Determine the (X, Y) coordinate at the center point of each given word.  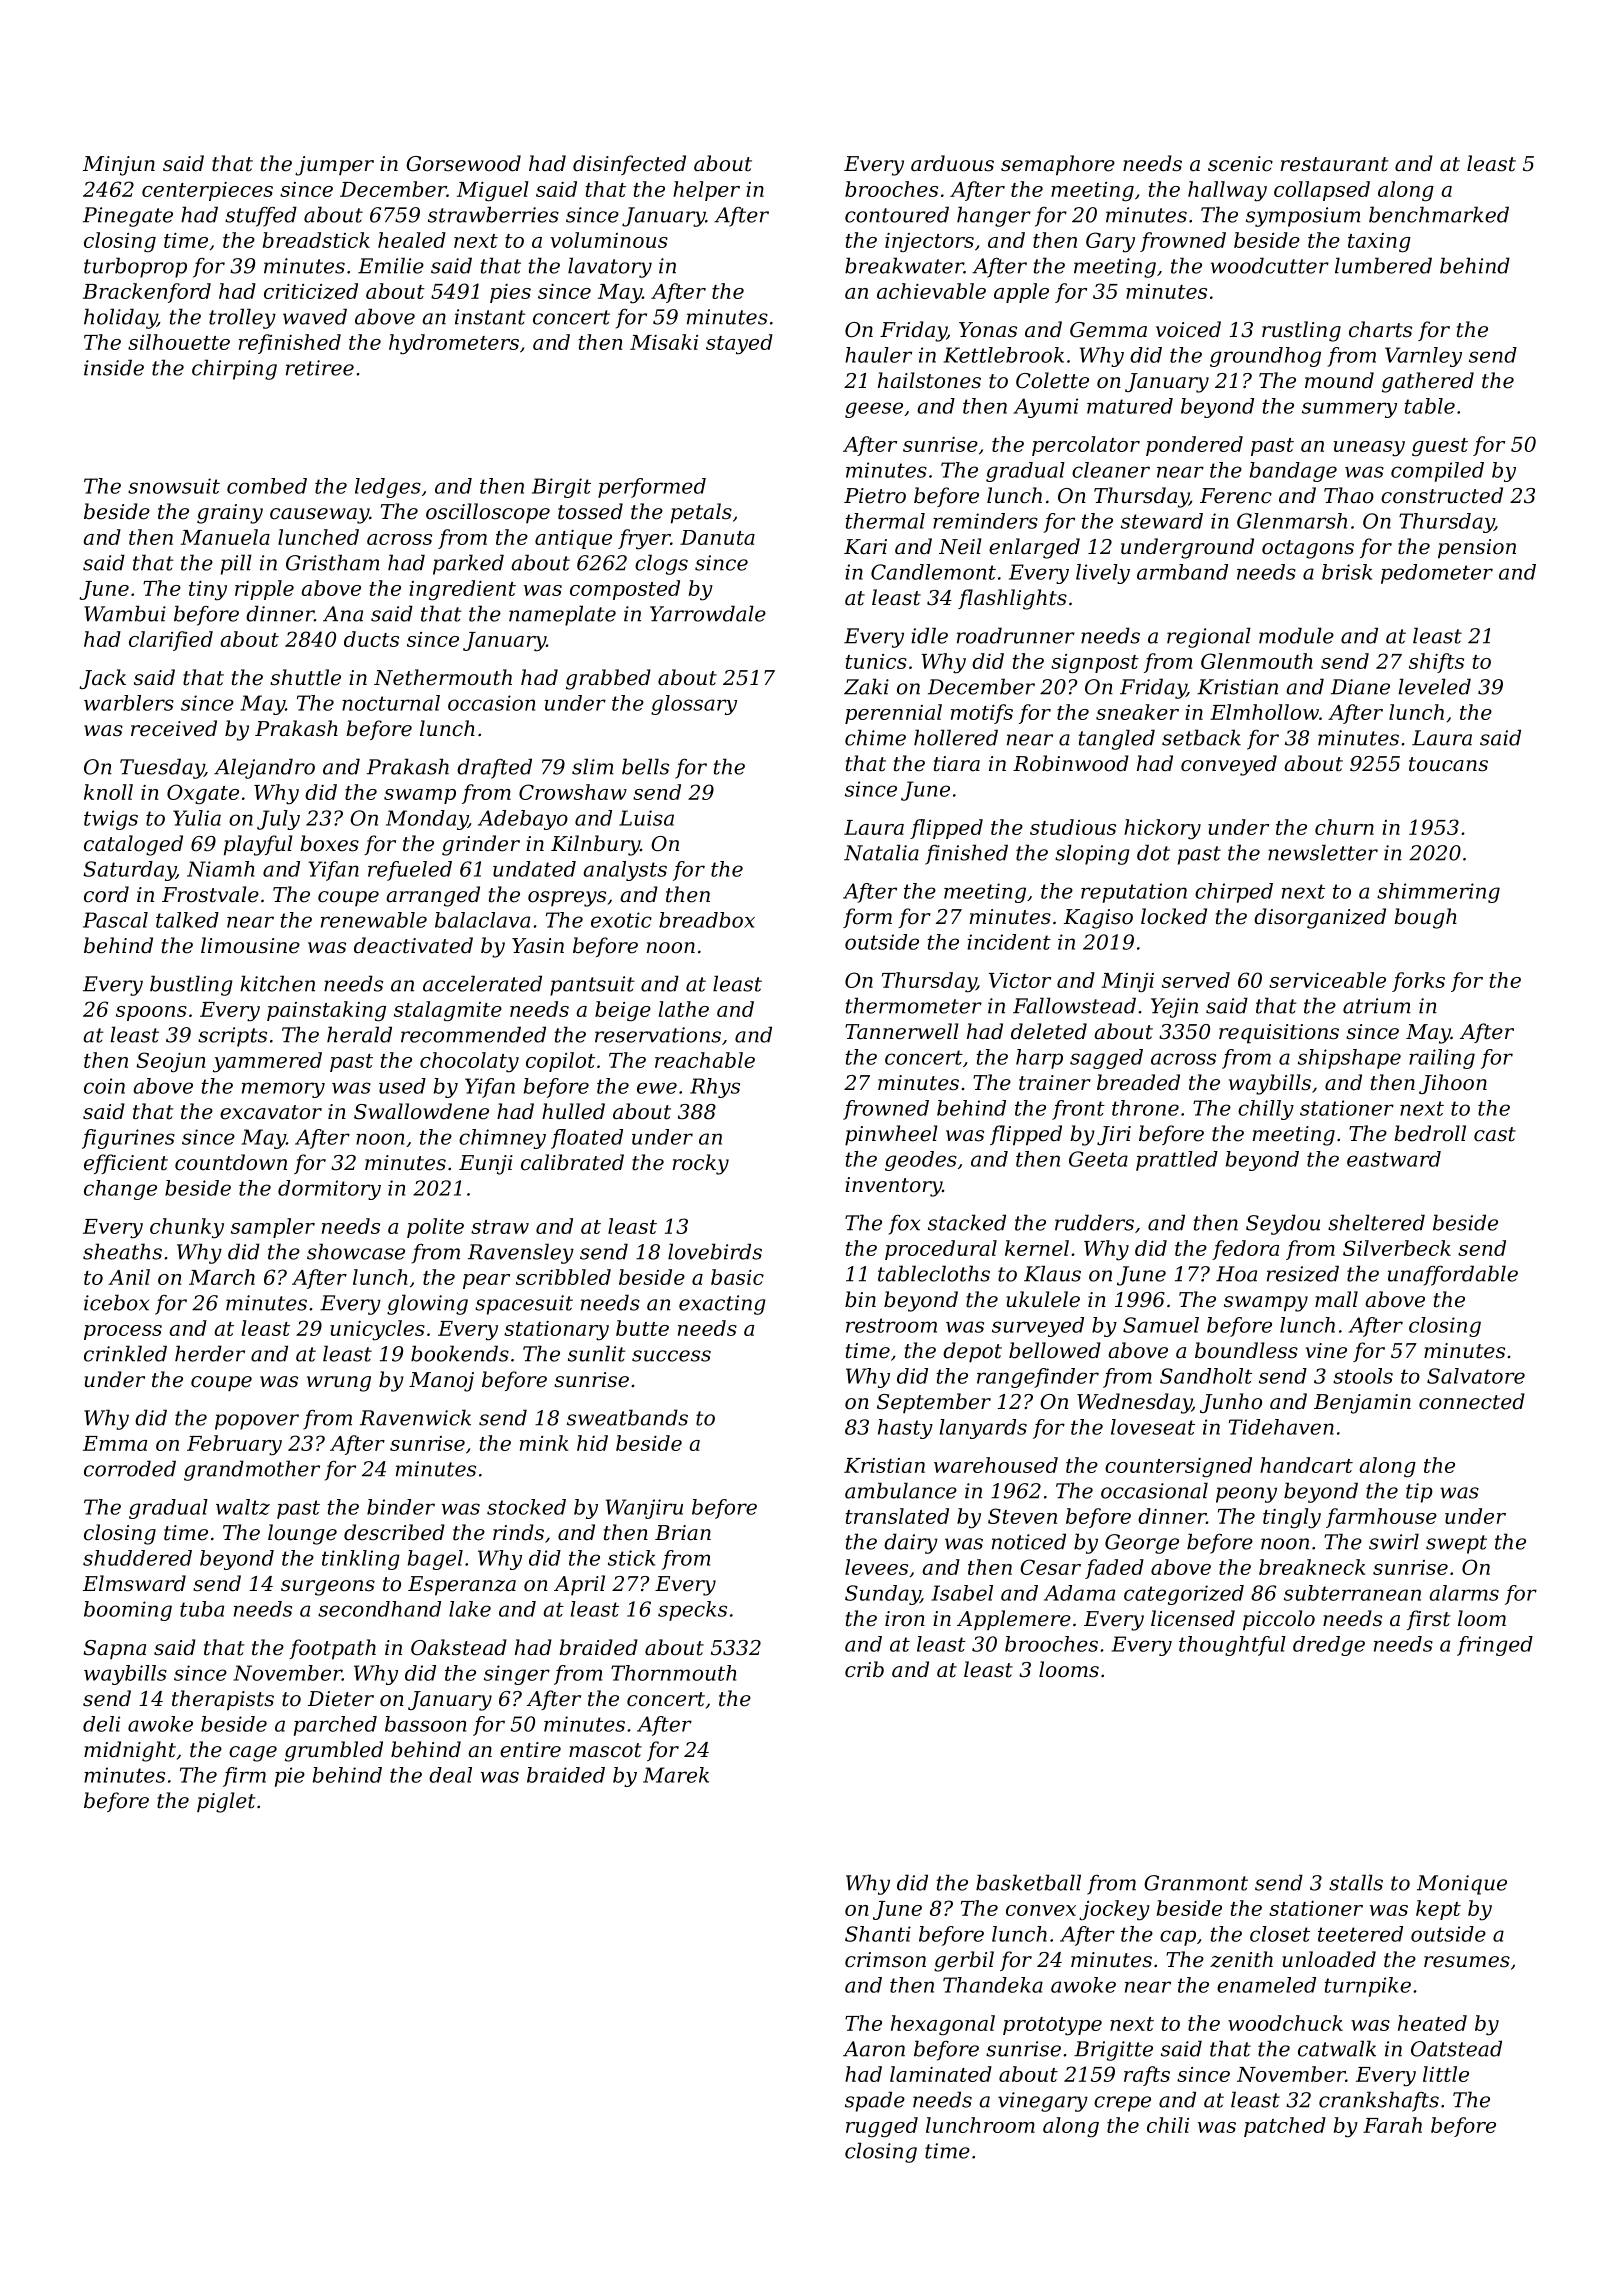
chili (1168, 2125)
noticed (1029, 1541)
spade (875, 2101)
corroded (130, 1468)
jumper (334, 166)
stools (1363, 1376)
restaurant (1335, 164)
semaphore (1058, 165)
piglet (226, 1802)
